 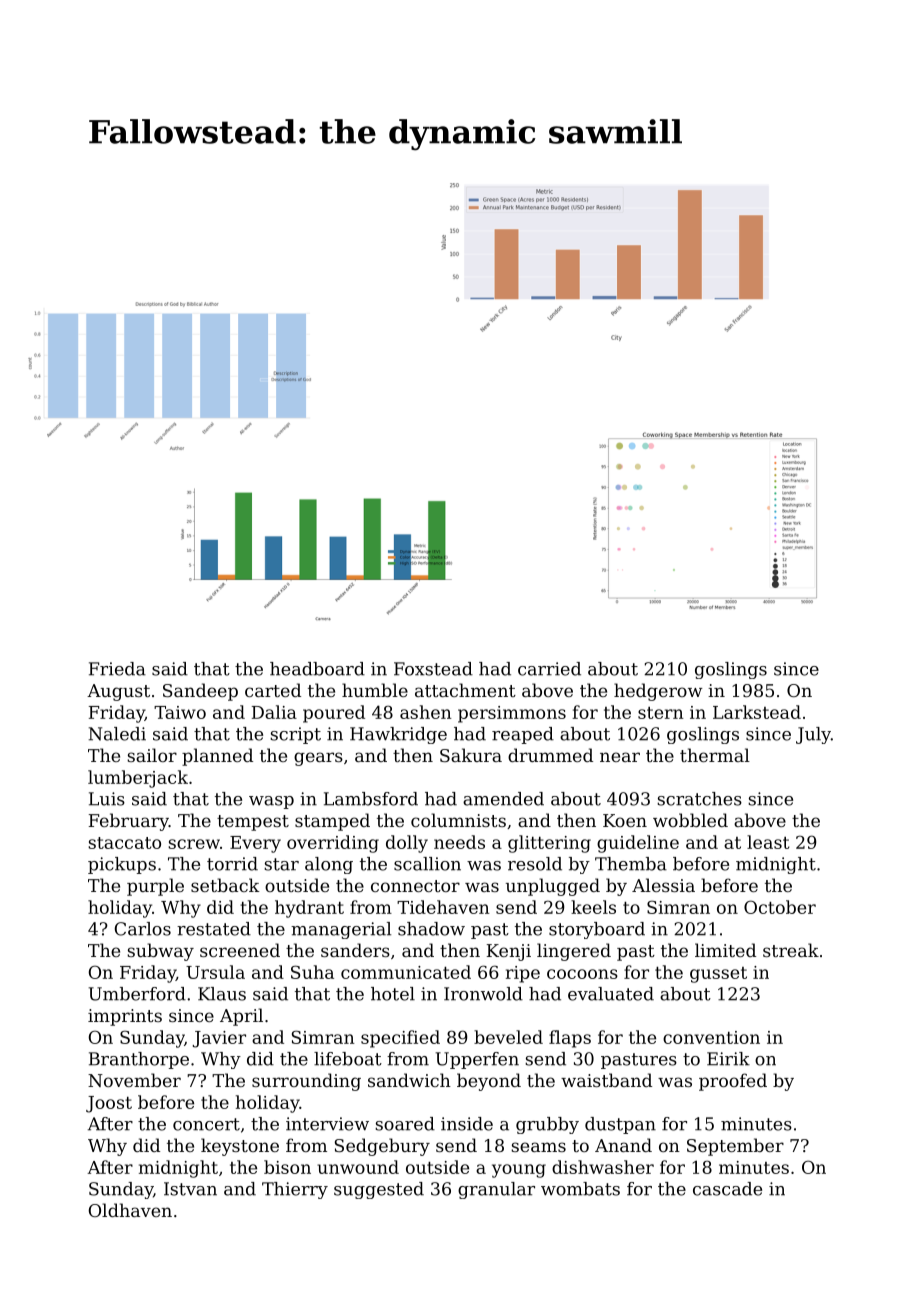 I want to click on subway, so click(x=160, y=952).
